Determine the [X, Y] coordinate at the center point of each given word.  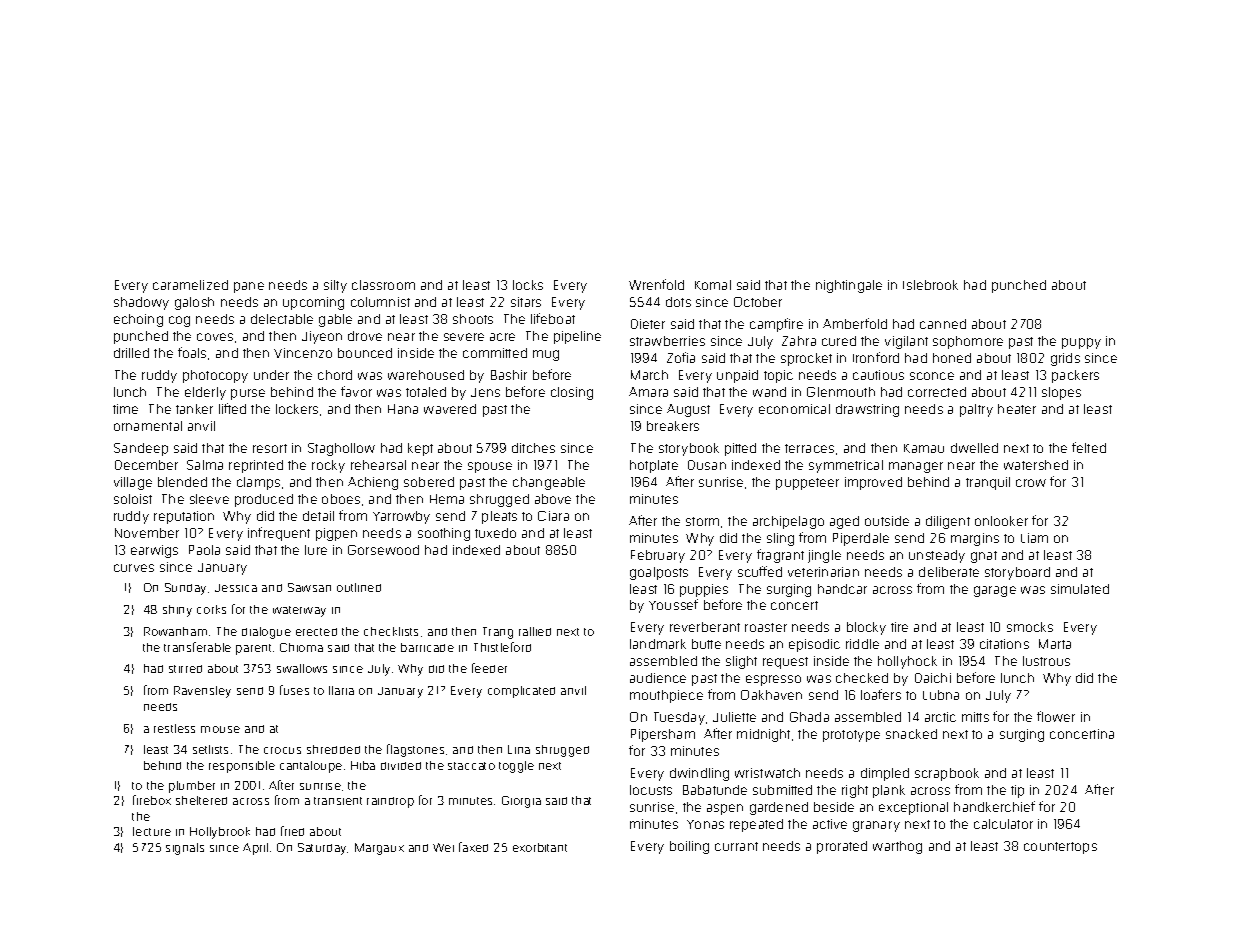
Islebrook [930, 285]
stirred [185, 669]
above [553, 499]
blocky [866, 628]
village [133, 483]
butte [706, 644]
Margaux [379, 849]
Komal [713, 285]
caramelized [190, 285]
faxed [473, 847]
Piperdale [861, 539]
